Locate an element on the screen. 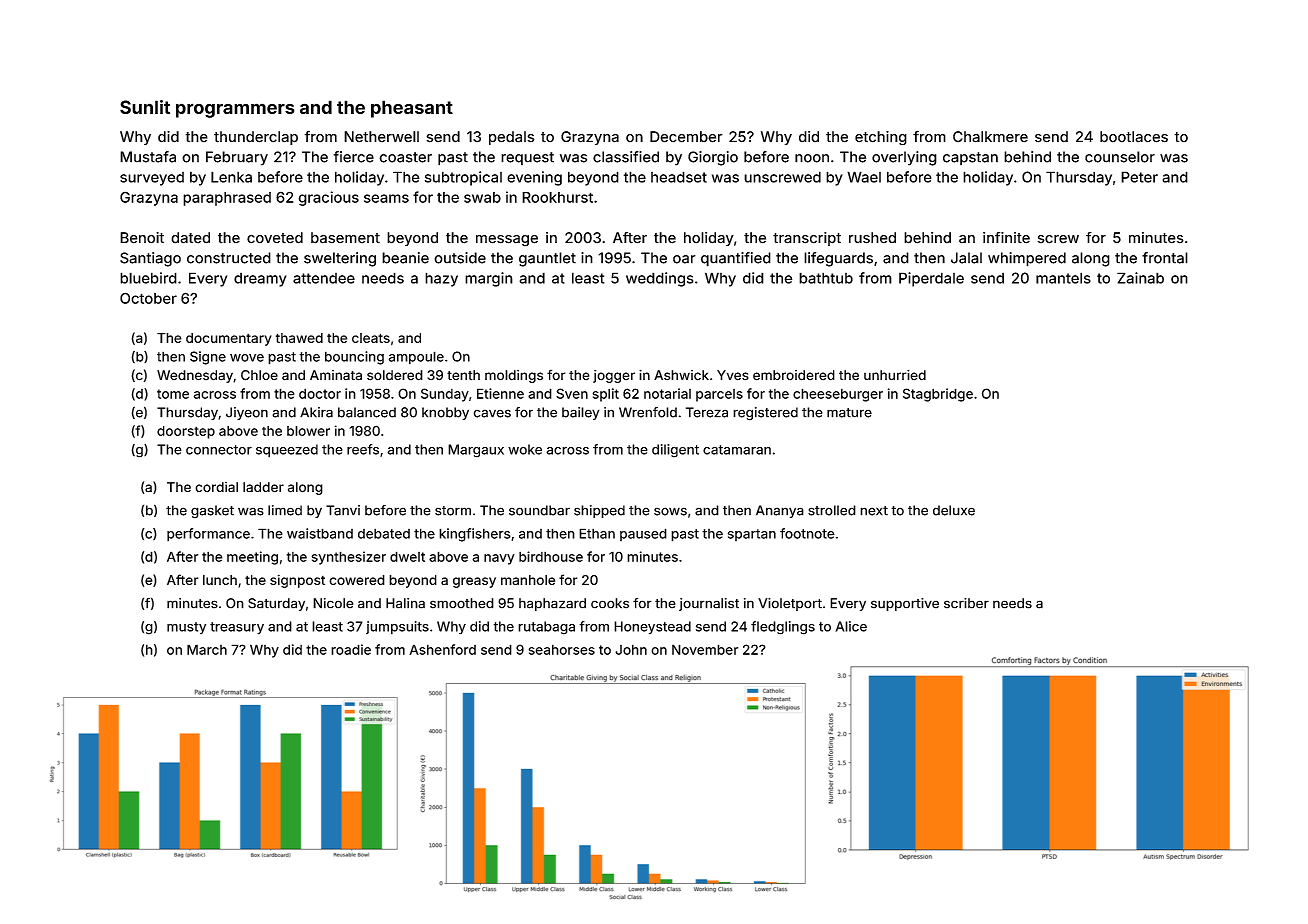  lunch is located at coordinates (220, 580).
